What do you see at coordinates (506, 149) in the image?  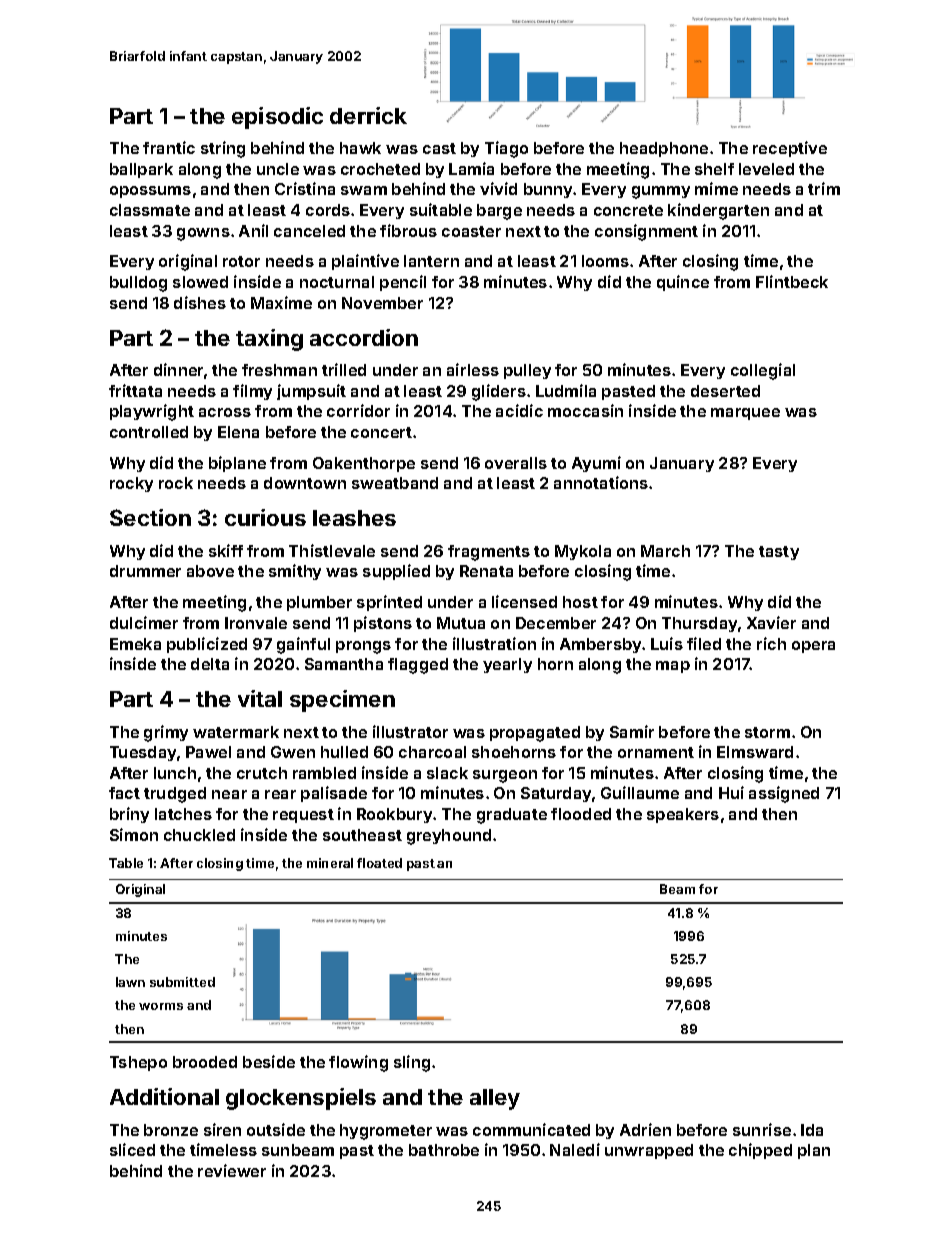 I see `Tiago` at bounding box center [506, 149].
